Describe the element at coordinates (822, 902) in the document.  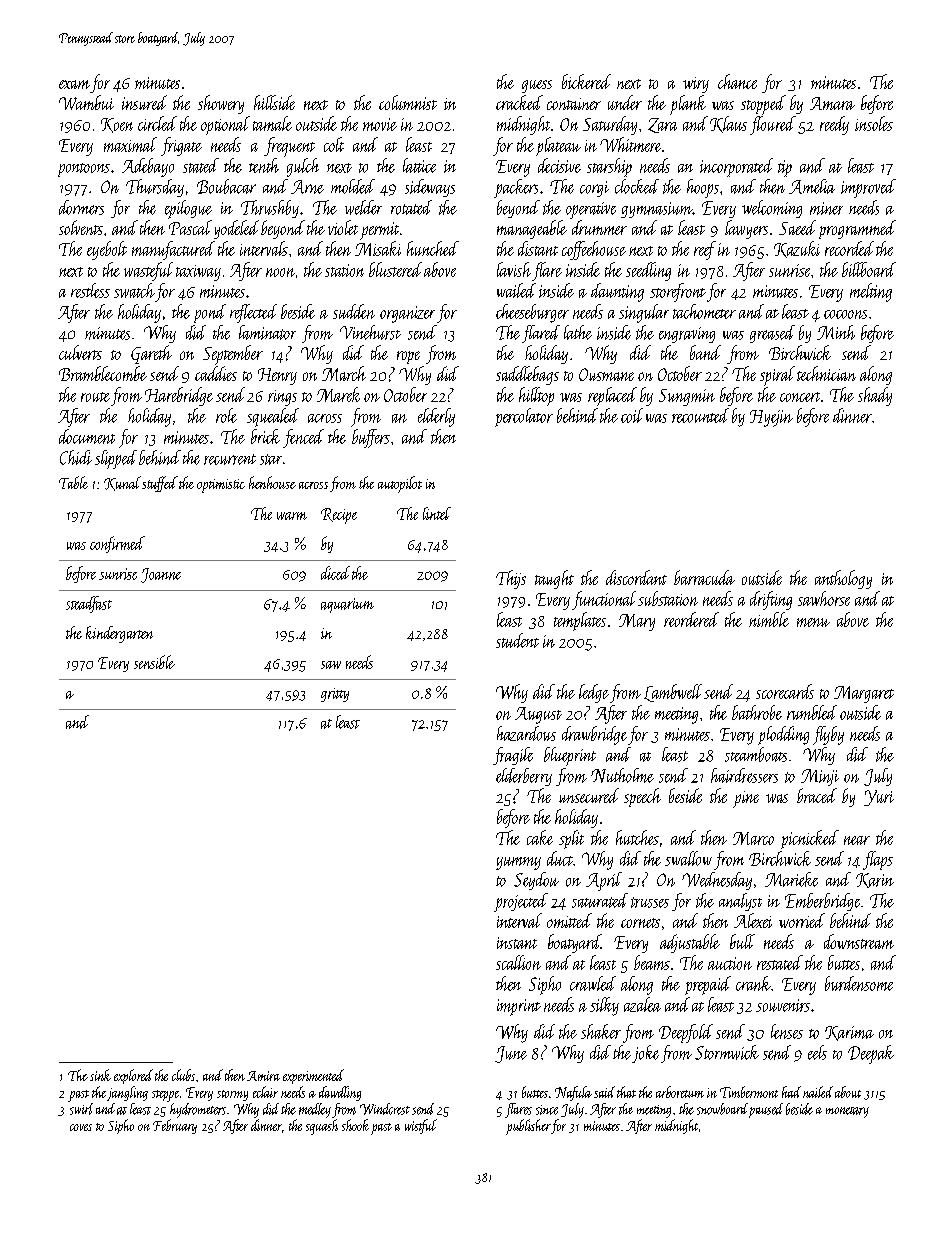
I see `Emberbridge` at that location.
